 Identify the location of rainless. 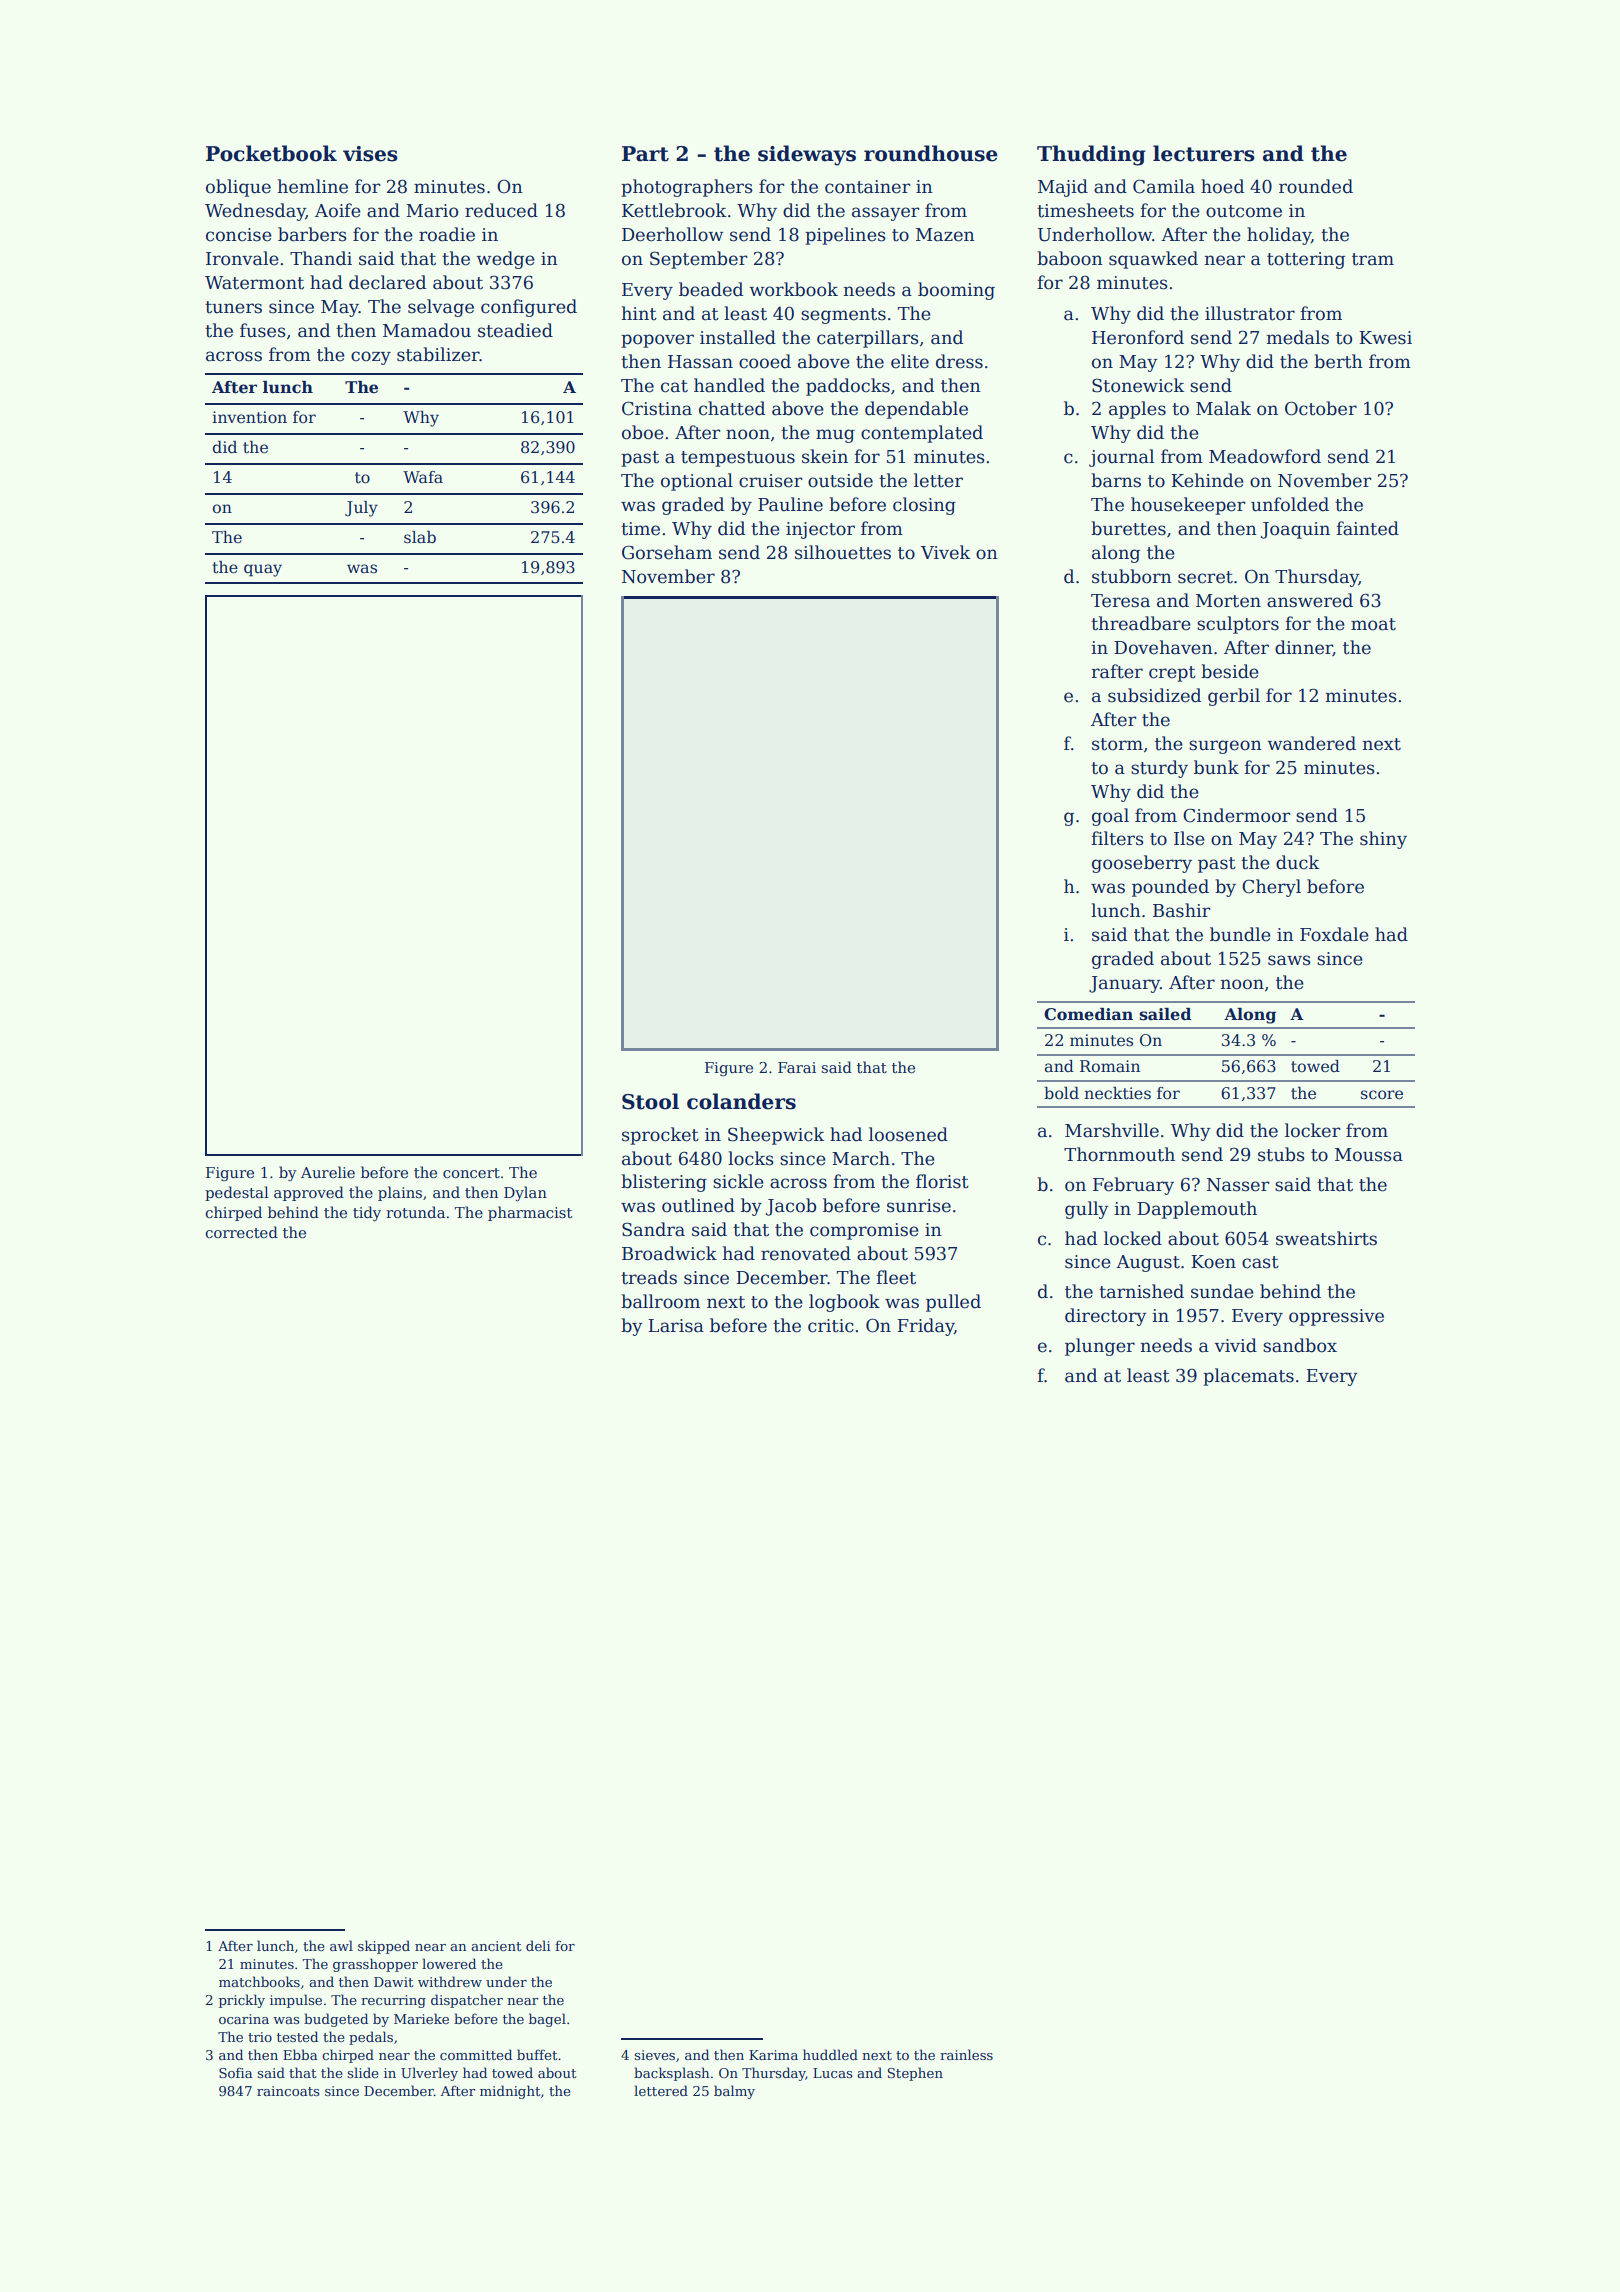
(966, 2054).
